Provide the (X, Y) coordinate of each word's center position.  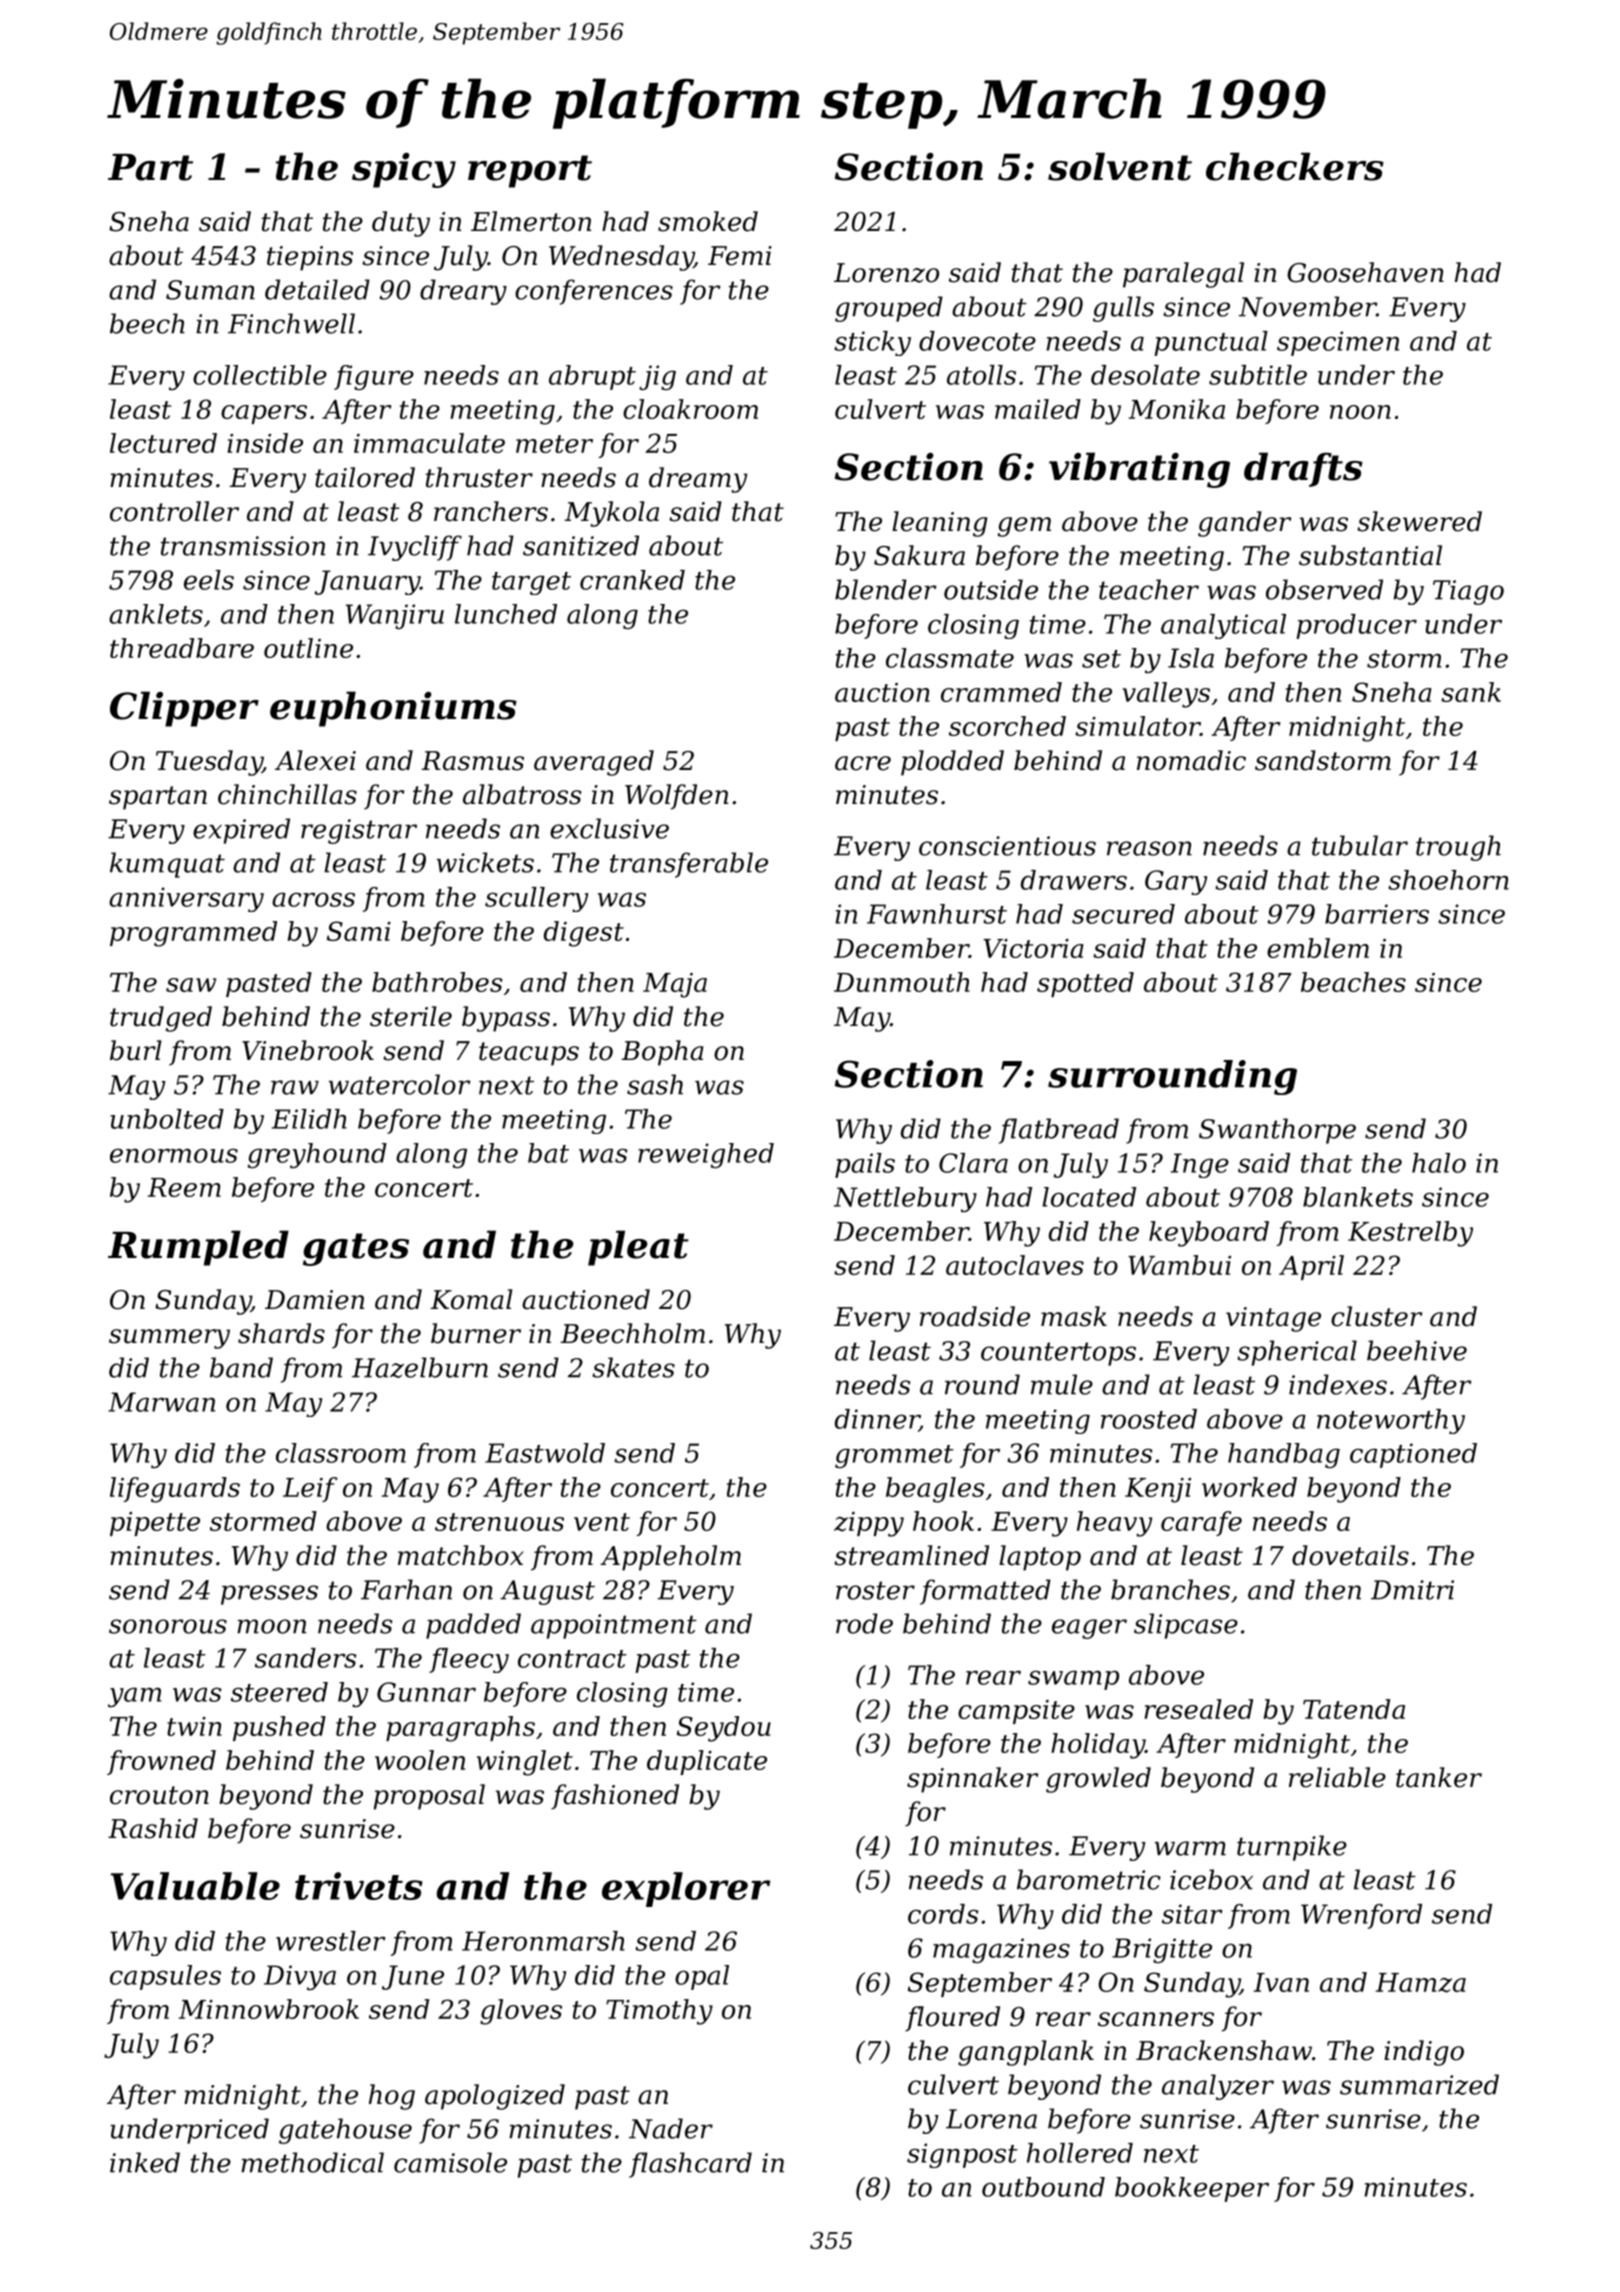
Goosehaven (1365, 272)
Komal (471, 1299)
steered (279, 1692)
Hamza (1421, 1983)
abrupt (592, 377)
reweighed (706, 1155)
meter (554, 444)
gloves (521, 2012)
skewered (1419, 521)
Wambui (1179, 1265)
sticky (872, 343)
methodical (312, 2162)
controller (174, 511)
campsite (1016, 1712)
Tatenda (1354, 1709)
